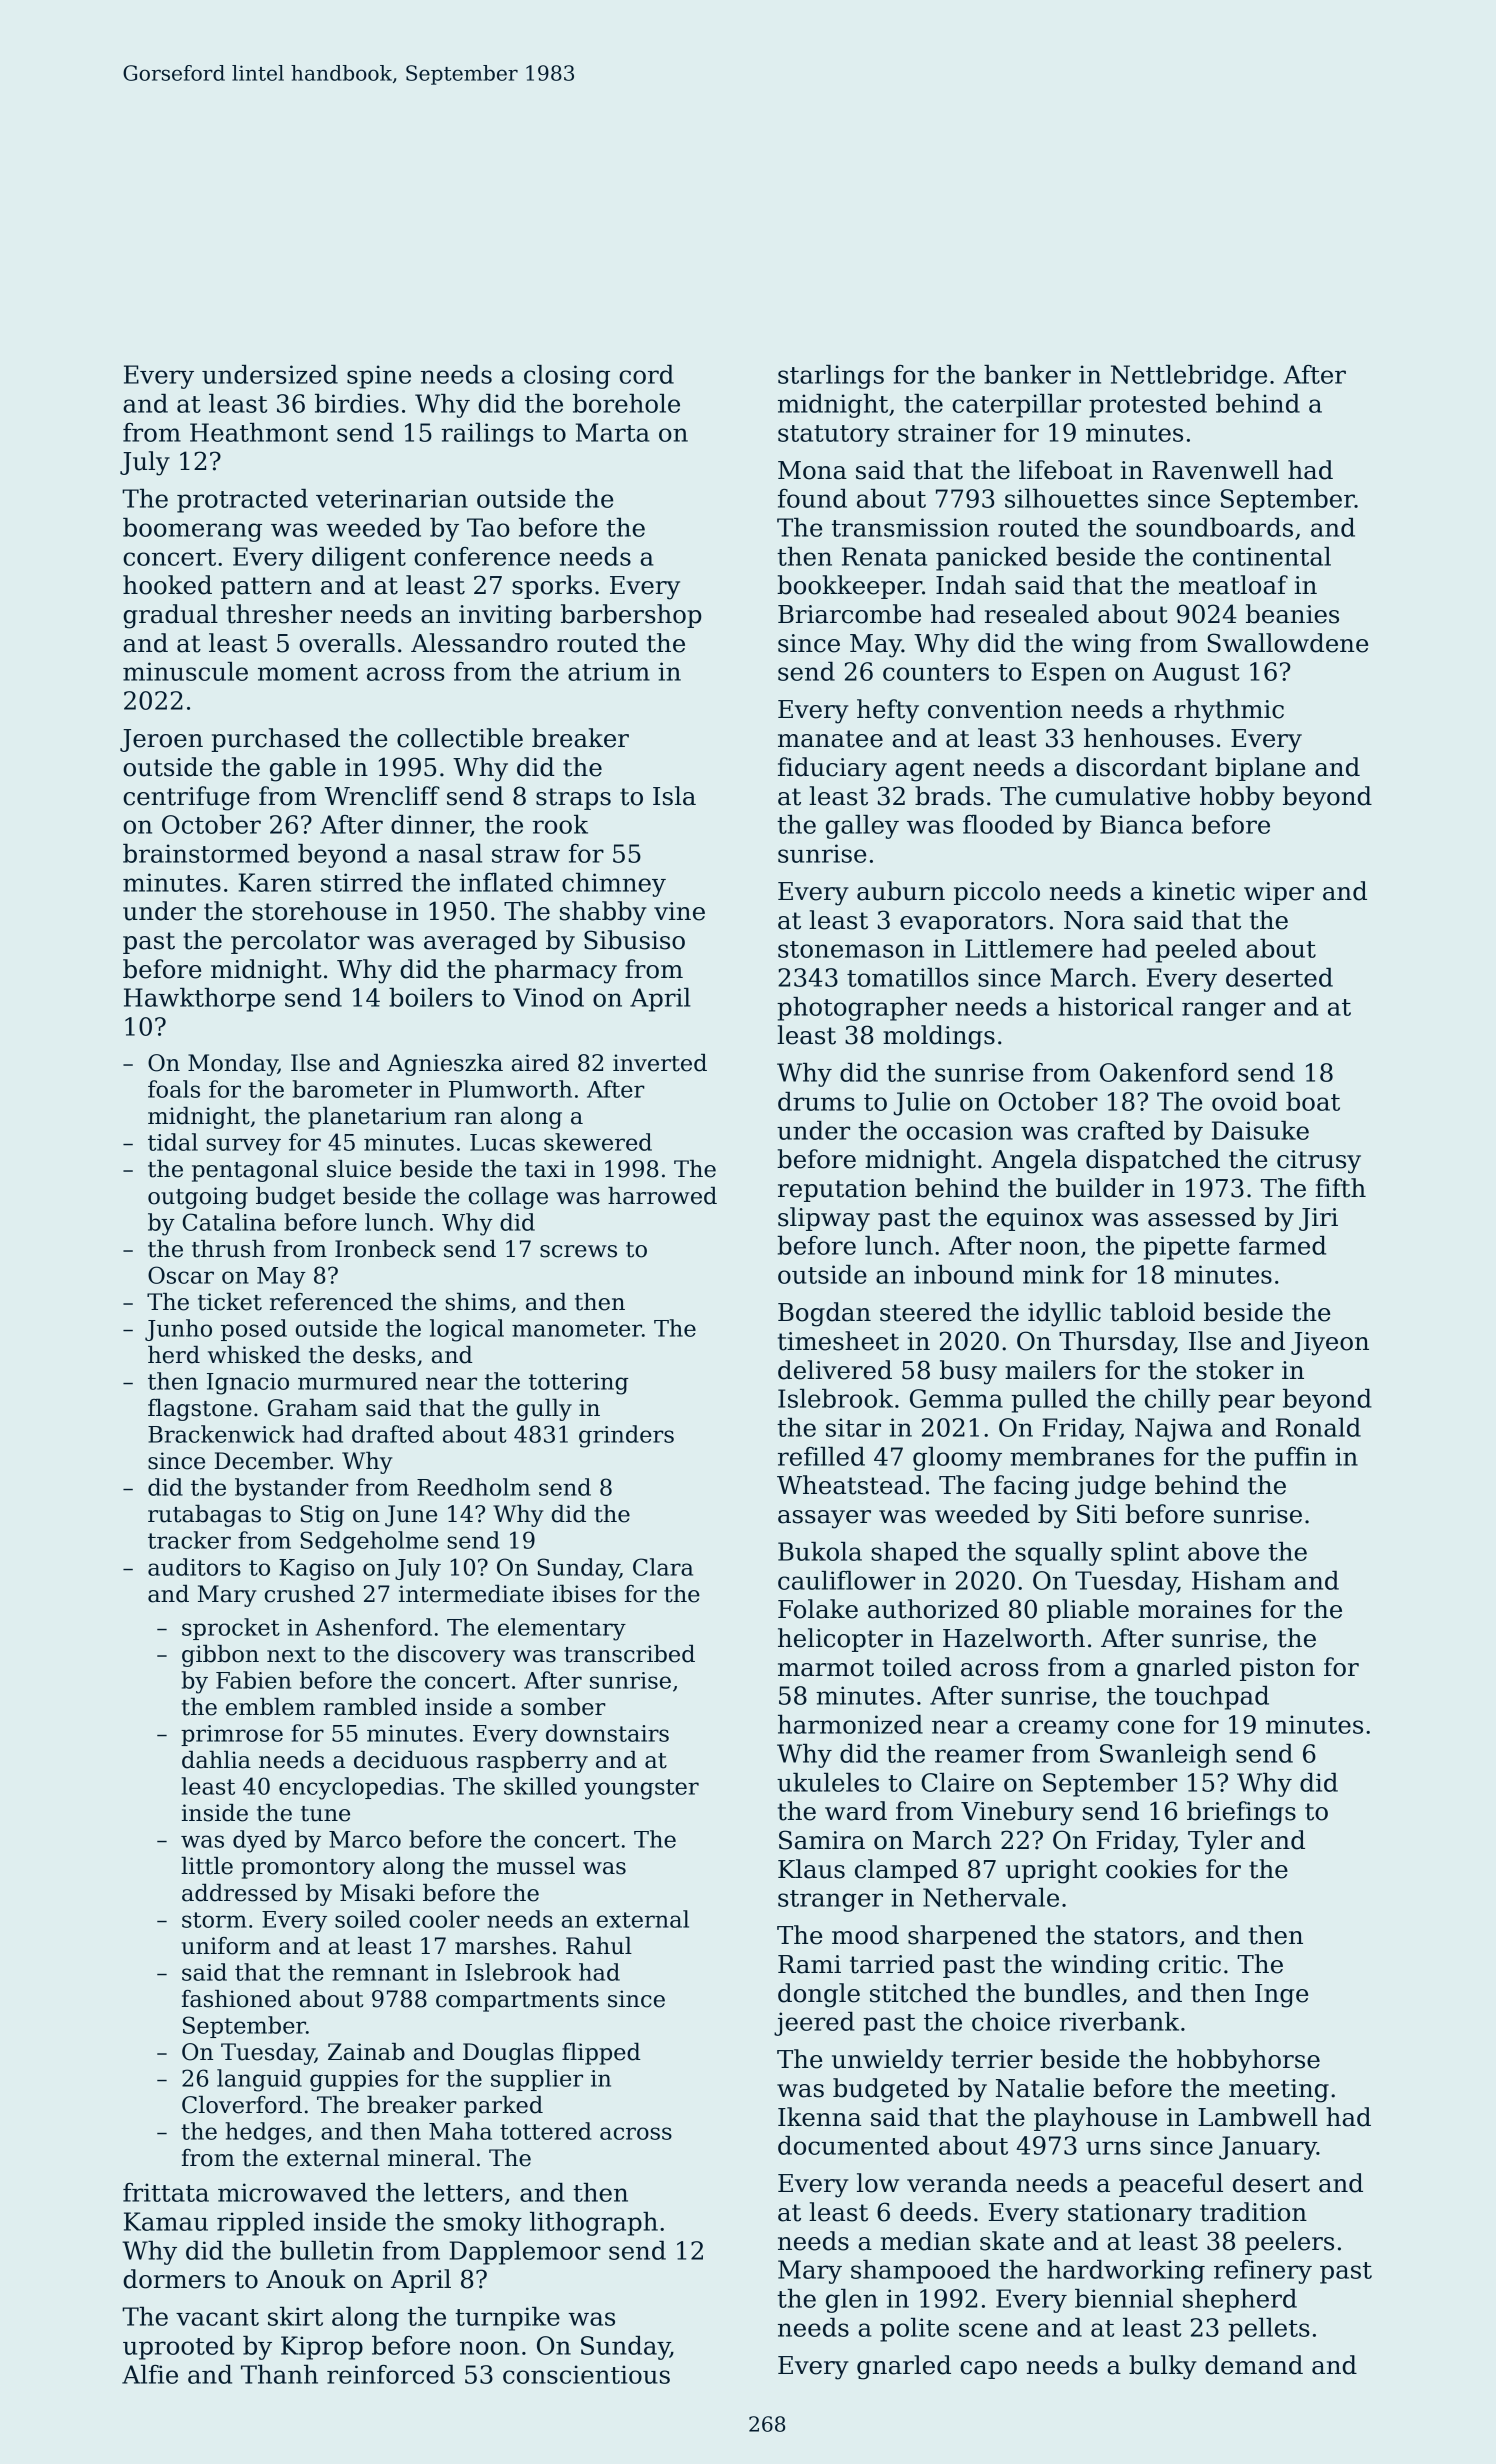 The width and height of the screenshot is (1496, 2464). Describe the element at coordinates (181, 1275) in the screenshot. I see `Oscar` at that location.
